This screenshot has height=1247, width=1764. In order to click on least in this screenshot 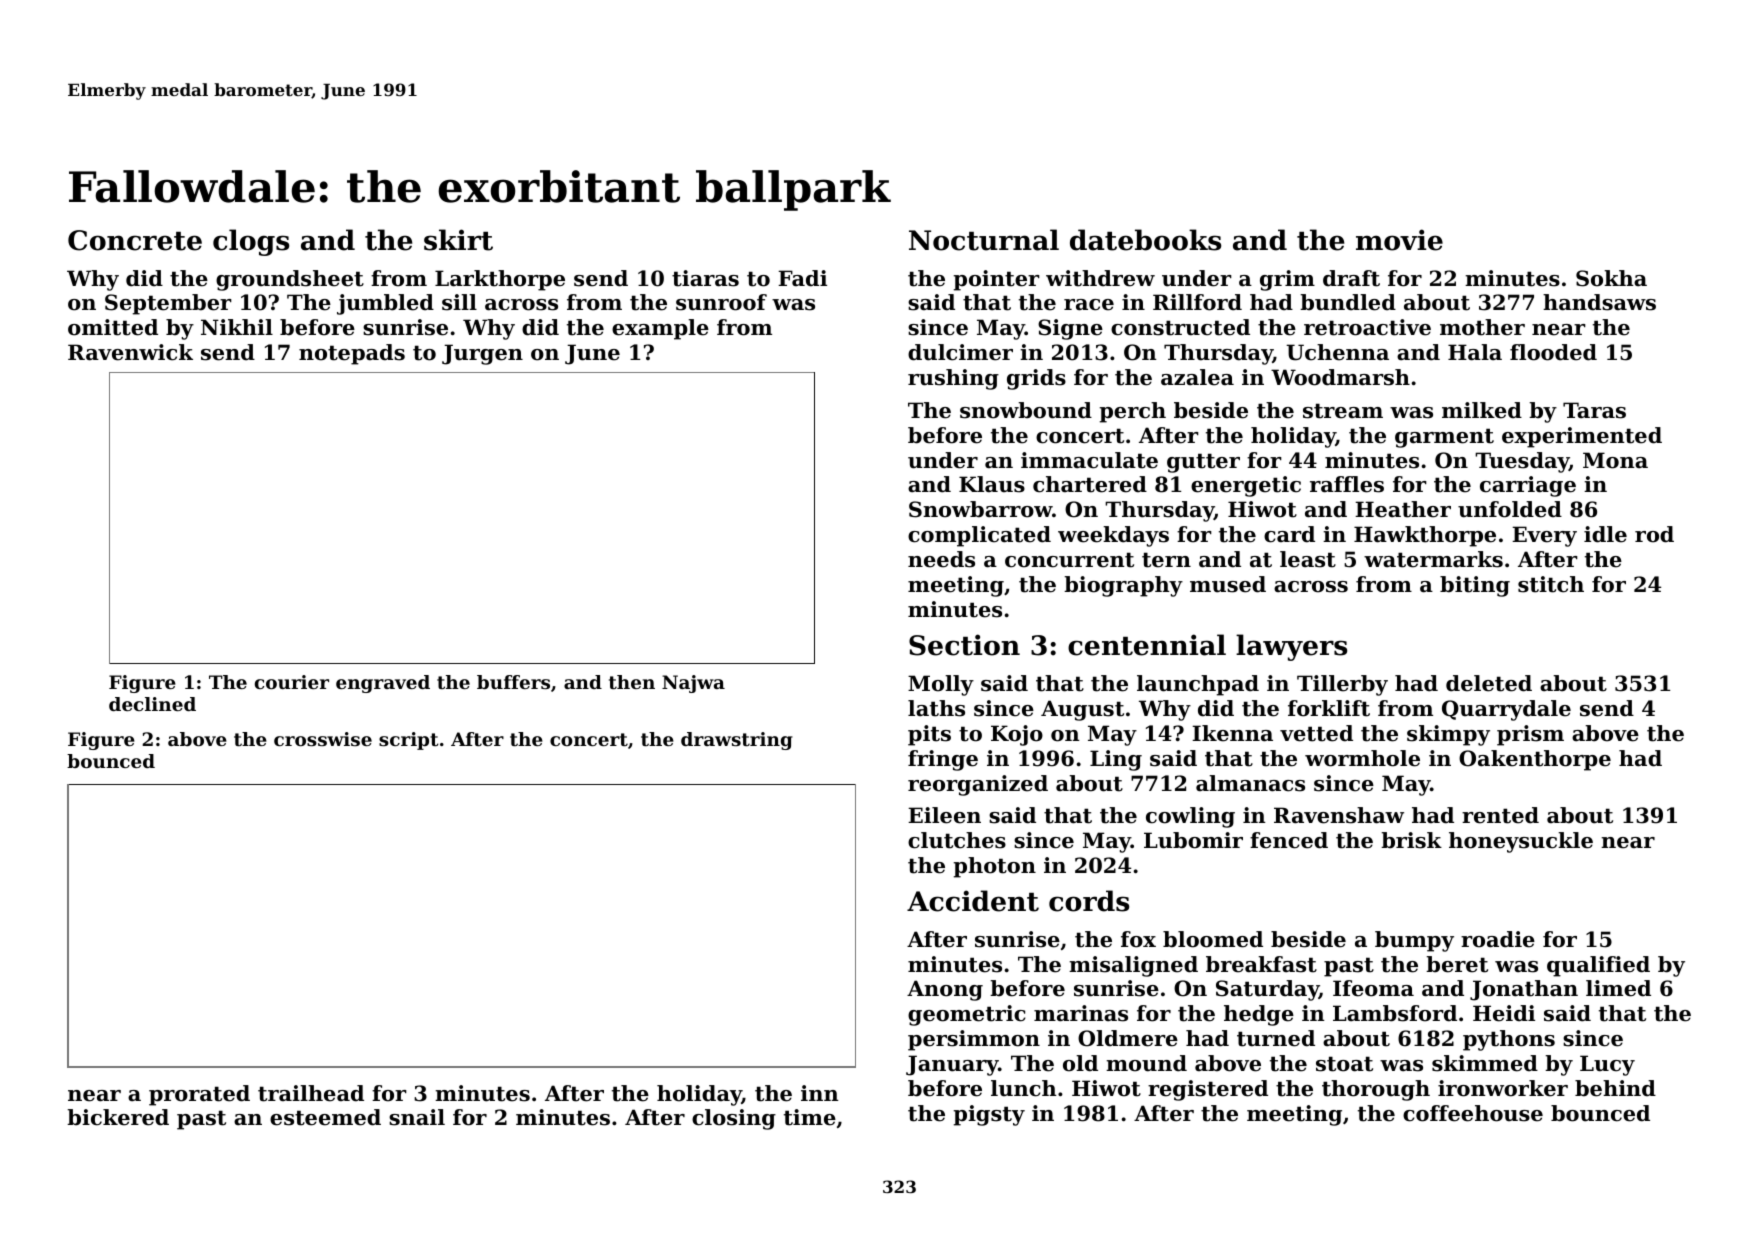, I will do `click(1308, 559)`.
